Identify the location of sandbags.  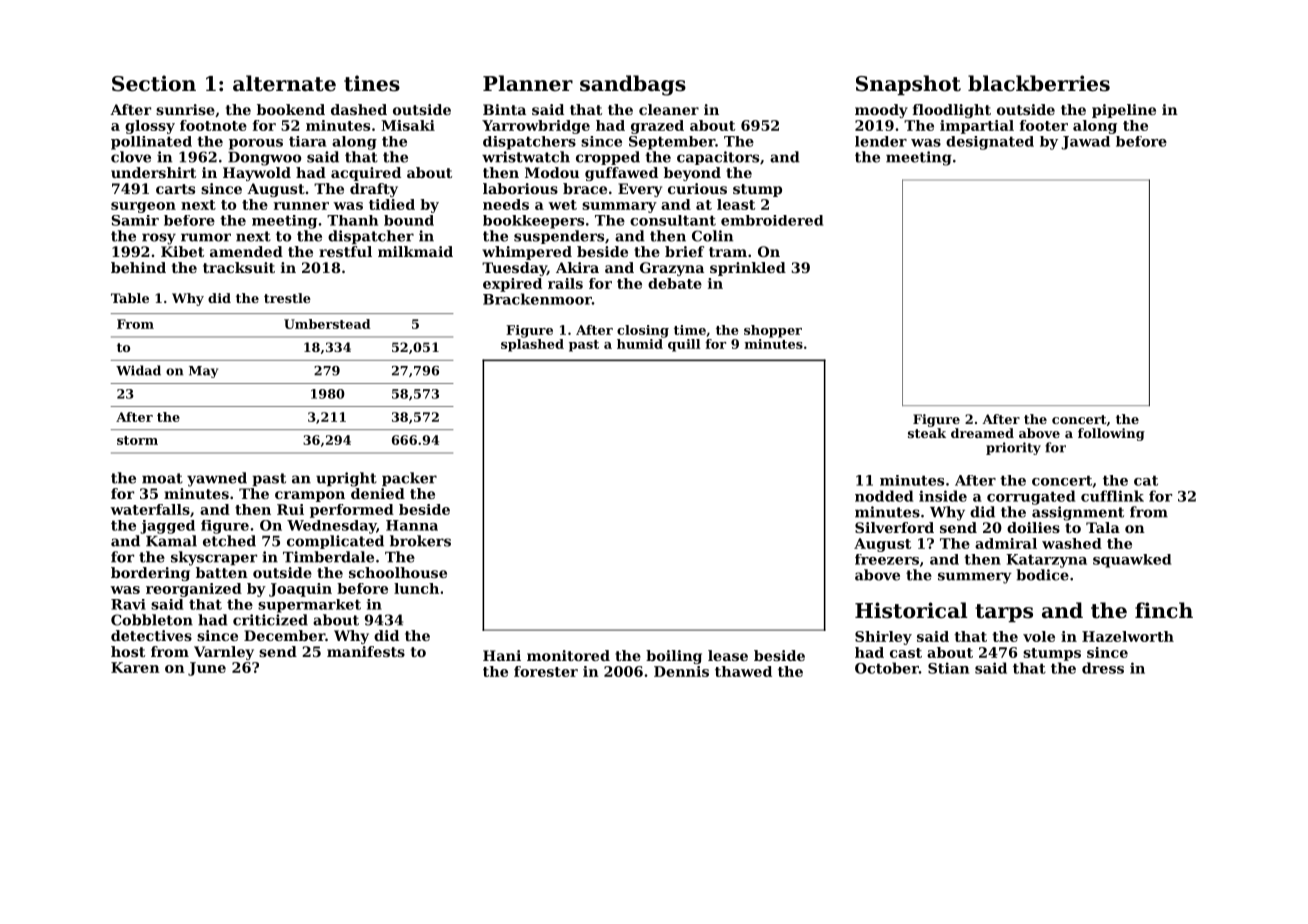
(633, 85).
